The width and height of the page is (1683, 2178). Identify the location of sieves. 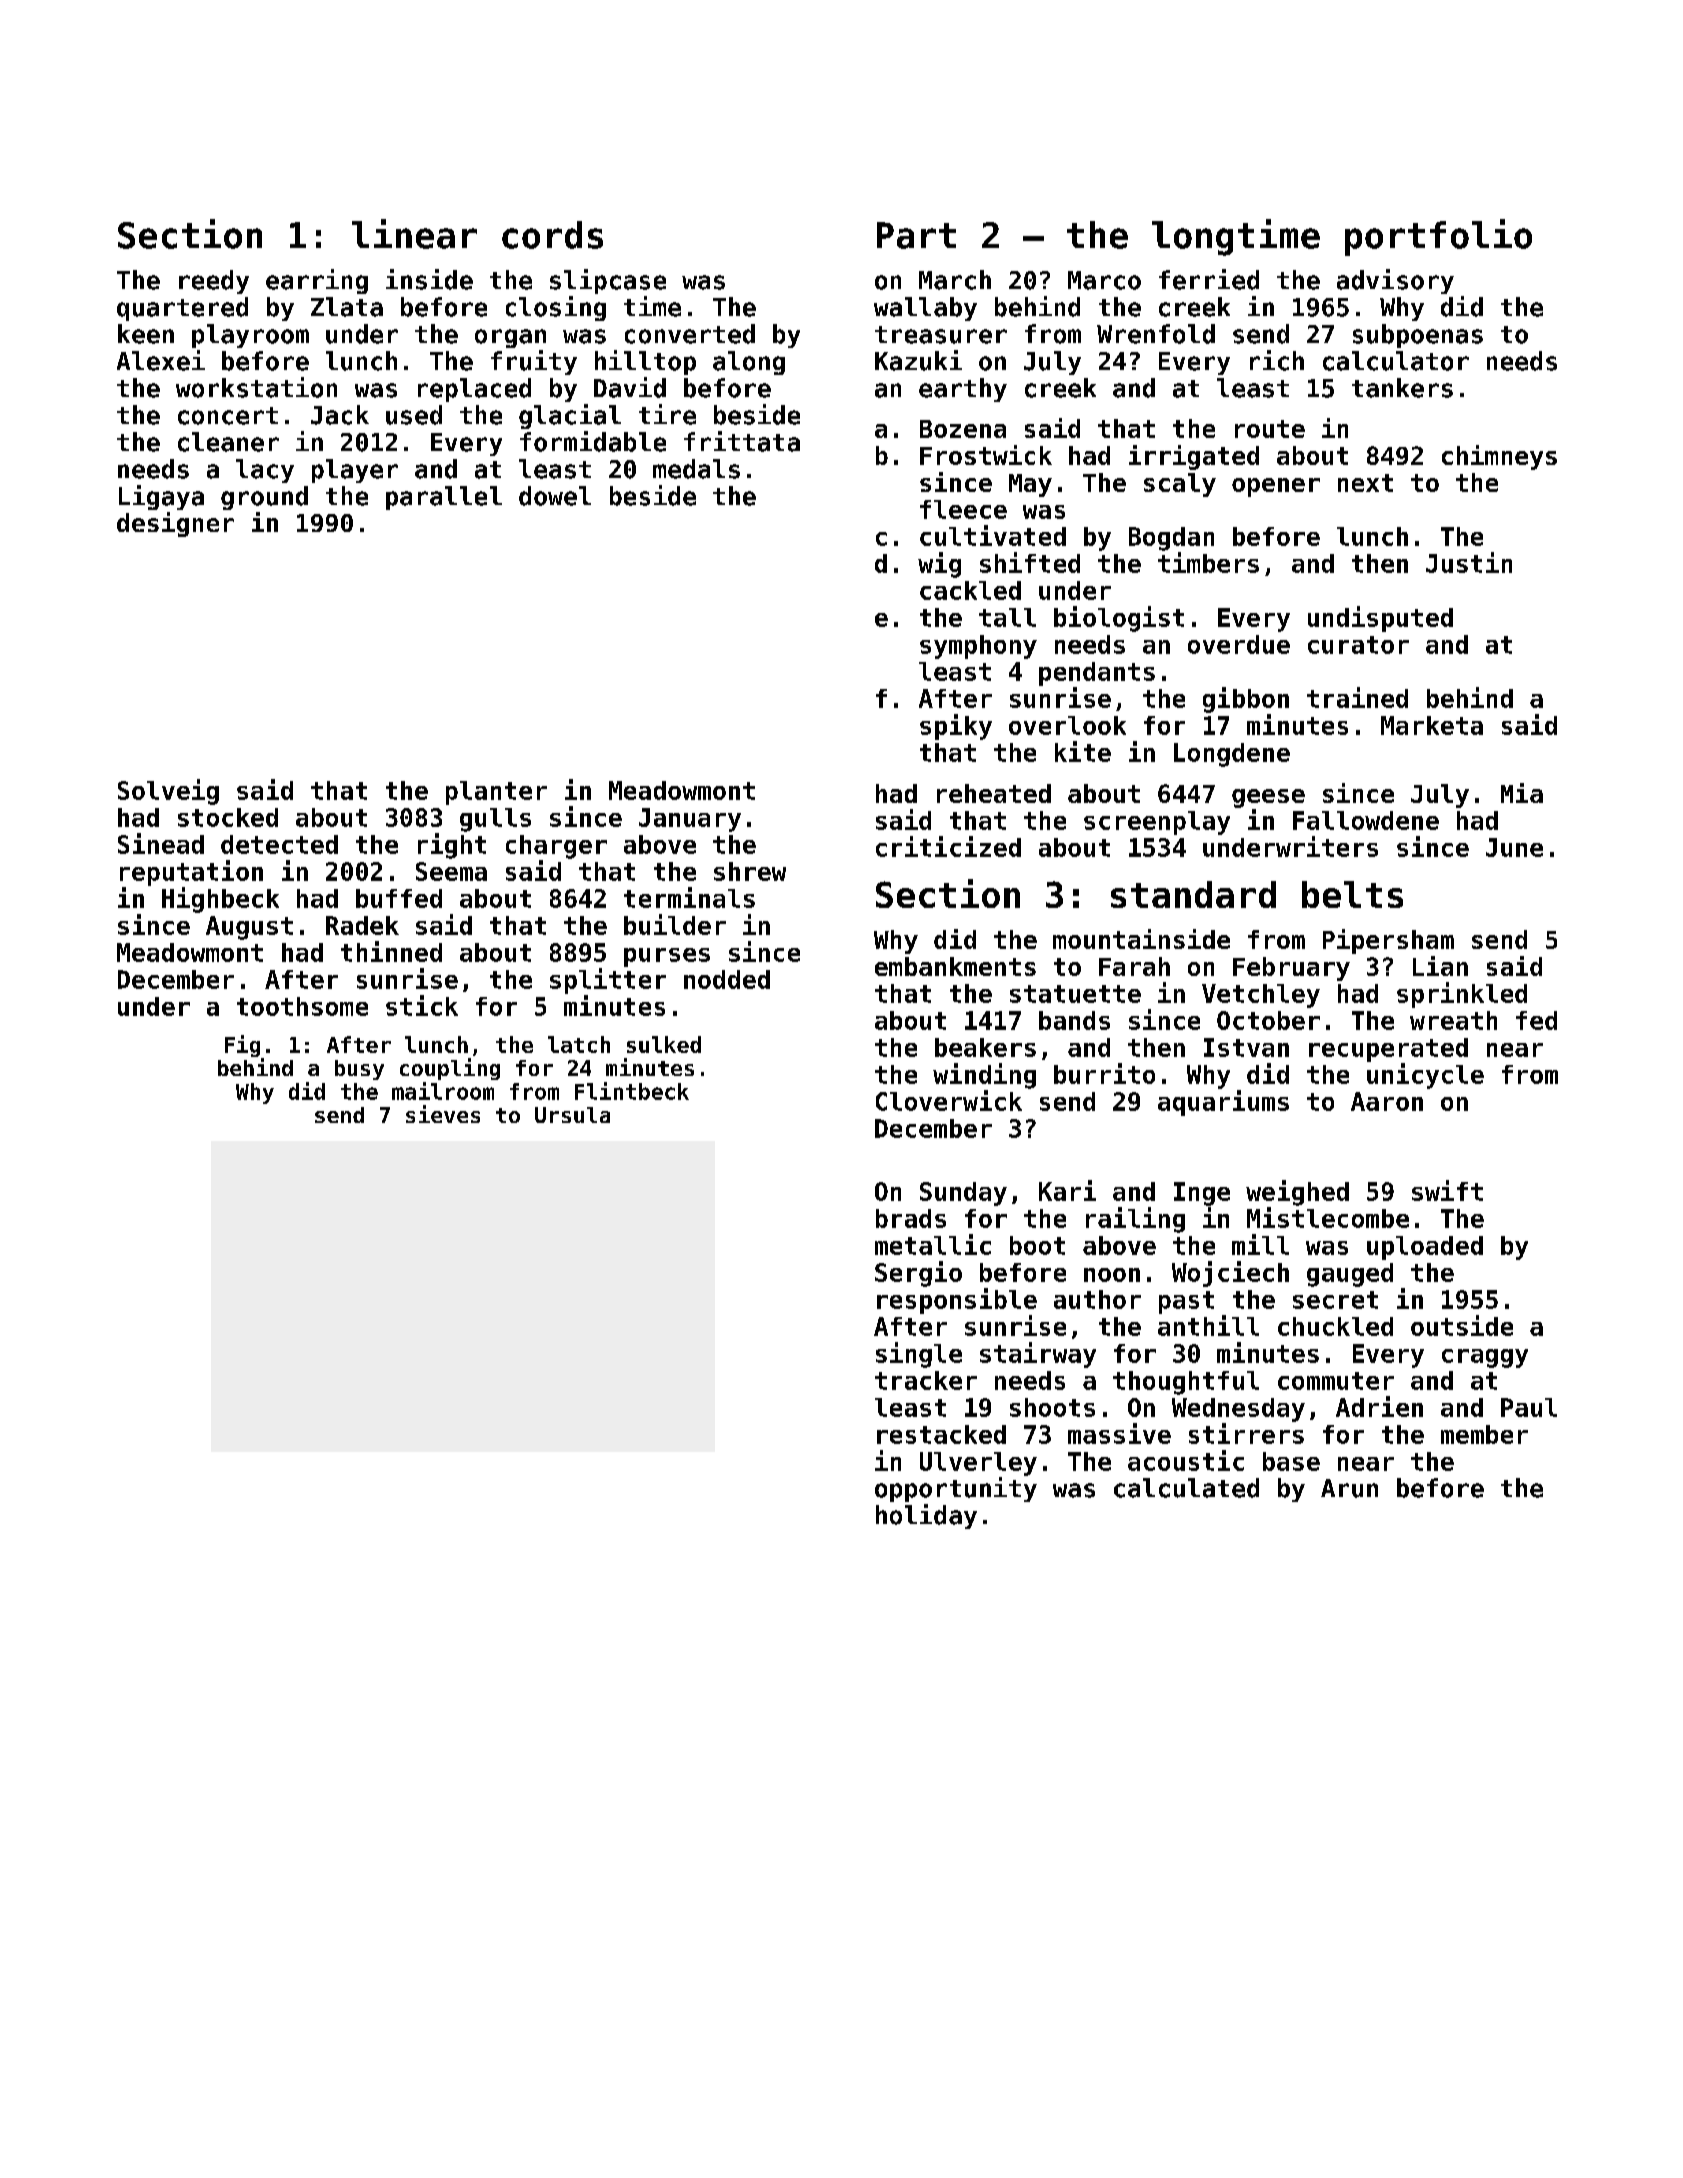
(443, 1114).
